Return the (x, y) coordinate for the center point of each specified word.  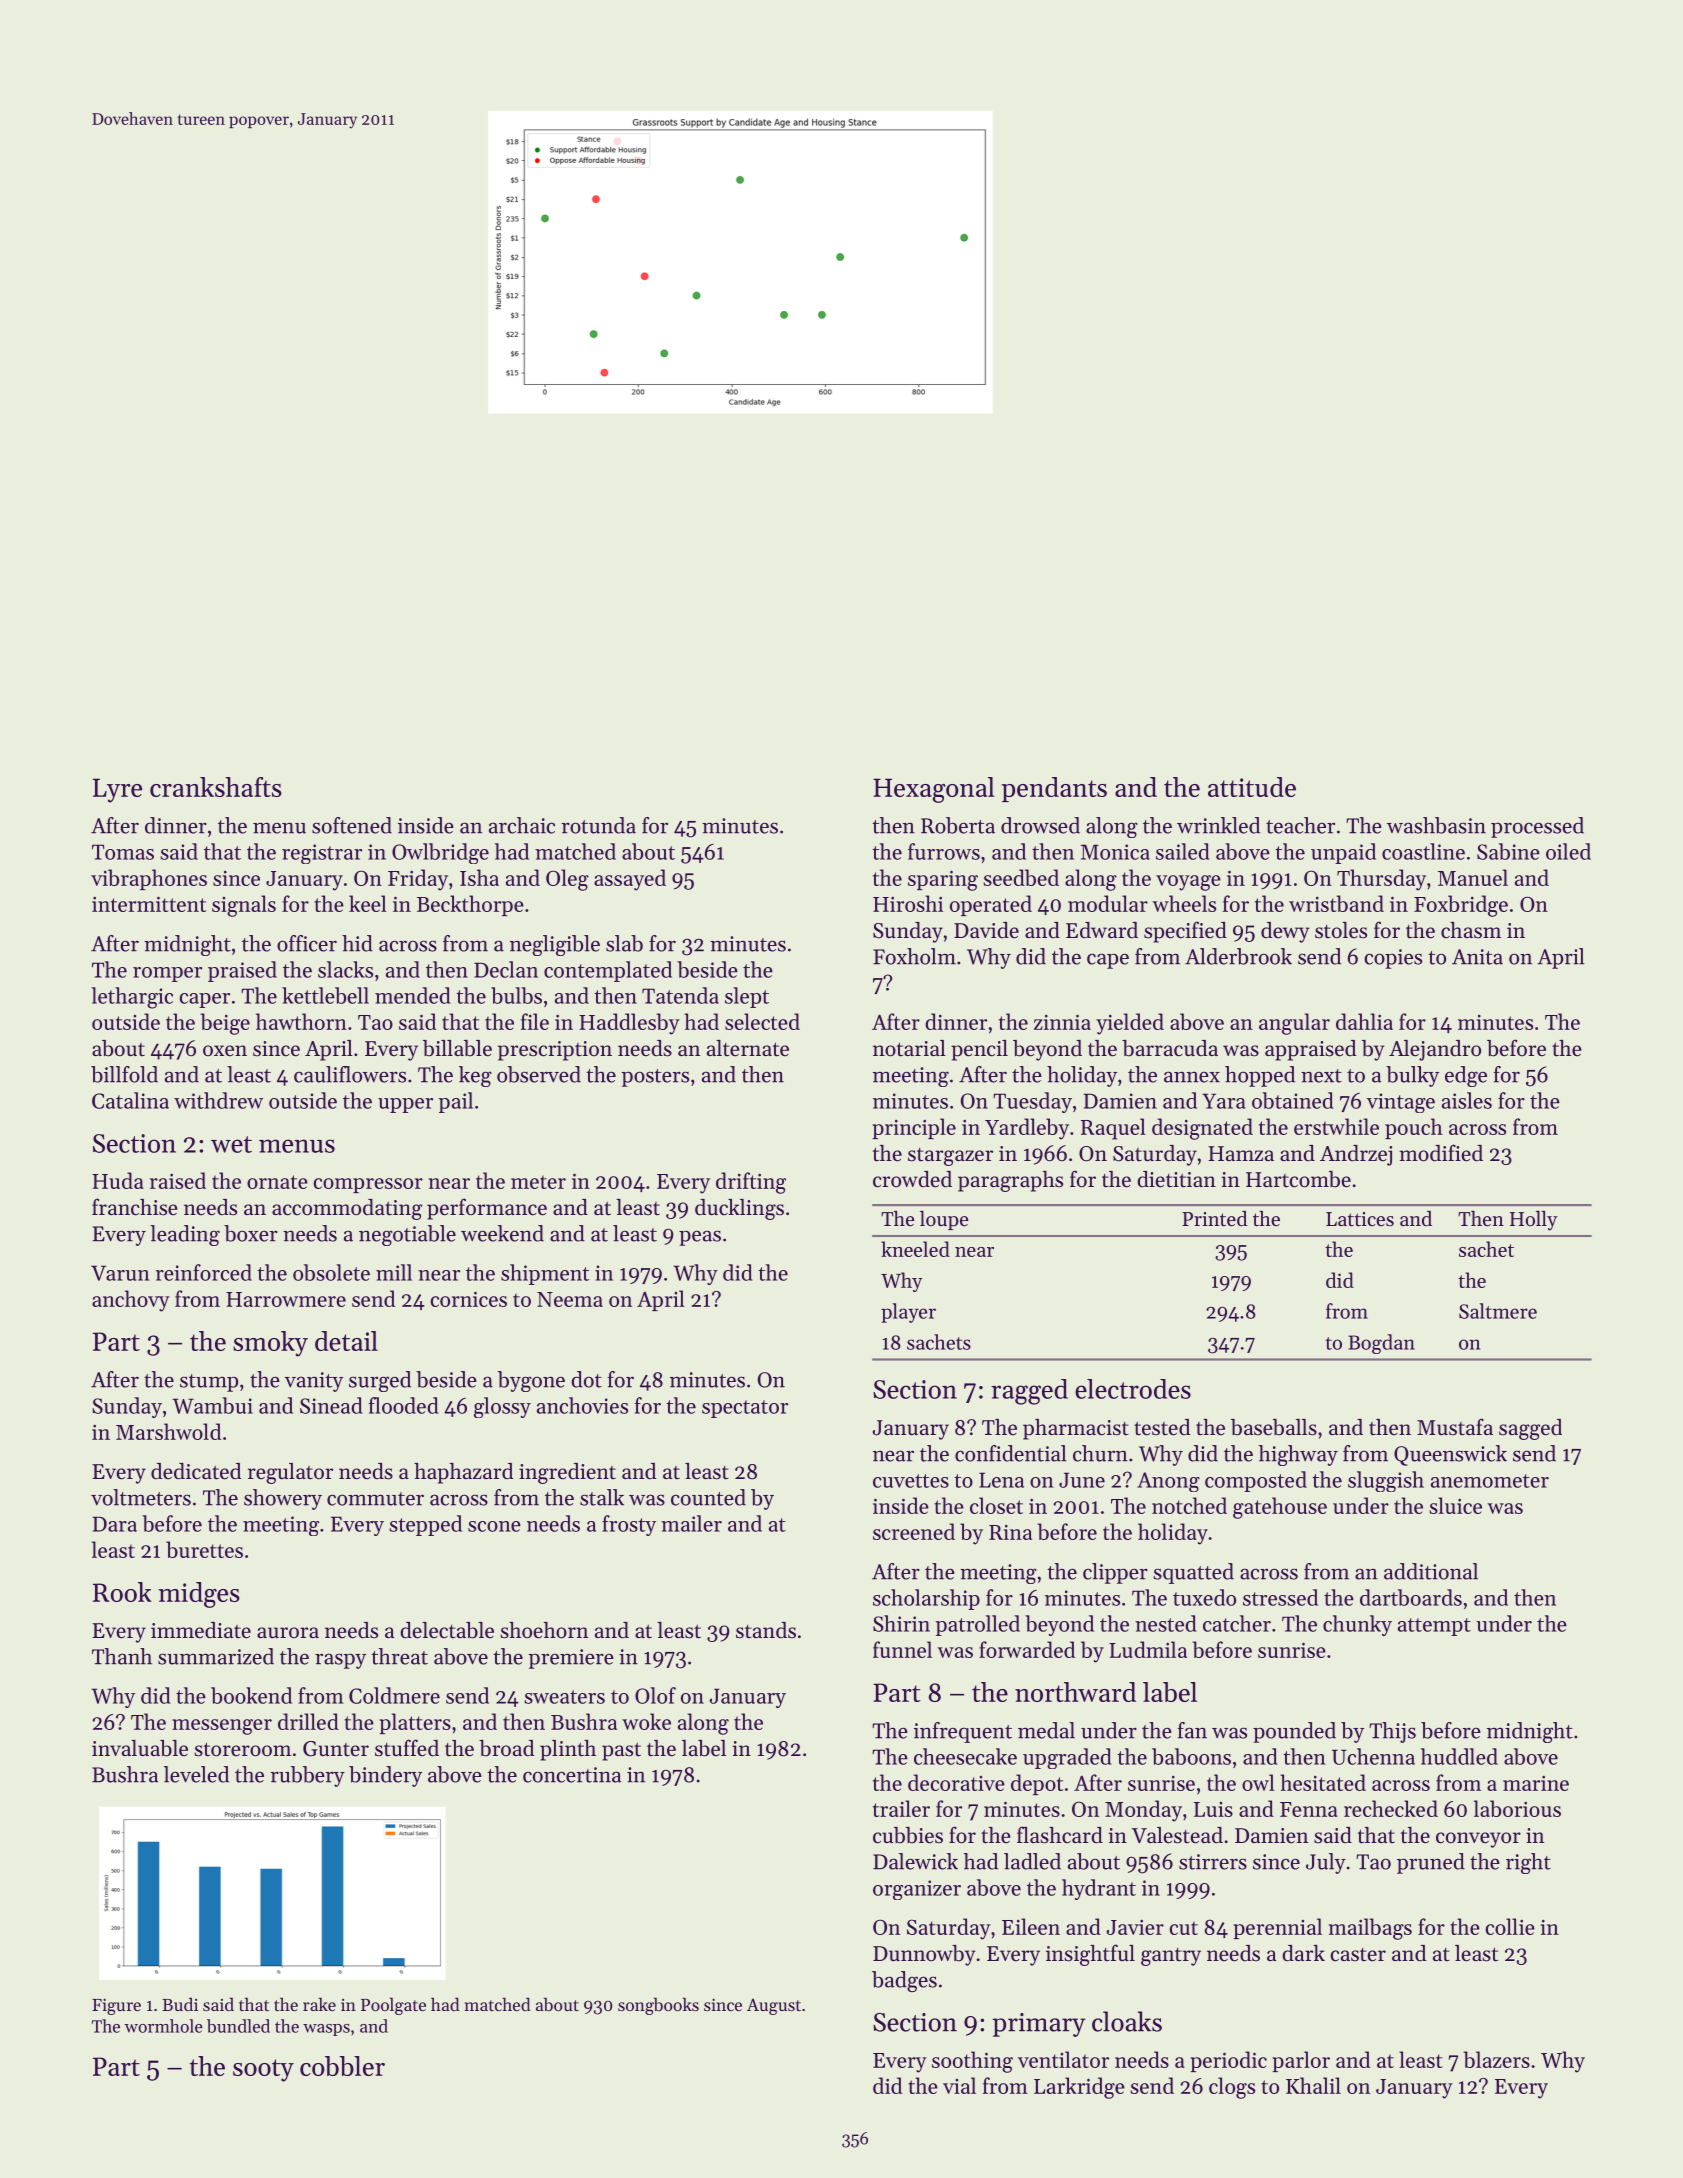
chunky (1357, 1625)
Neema (570, 1299)
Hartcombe (1298, 1179)
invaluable (140, 1748)
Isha (479, 877)
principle (914, 1128)
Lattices (1360, 1219)
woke (646, 1721)
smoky (270, 1344)
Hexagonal (934, 790)
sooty (263, 2070)
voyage (1188, 883)
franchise (135, 1207)
